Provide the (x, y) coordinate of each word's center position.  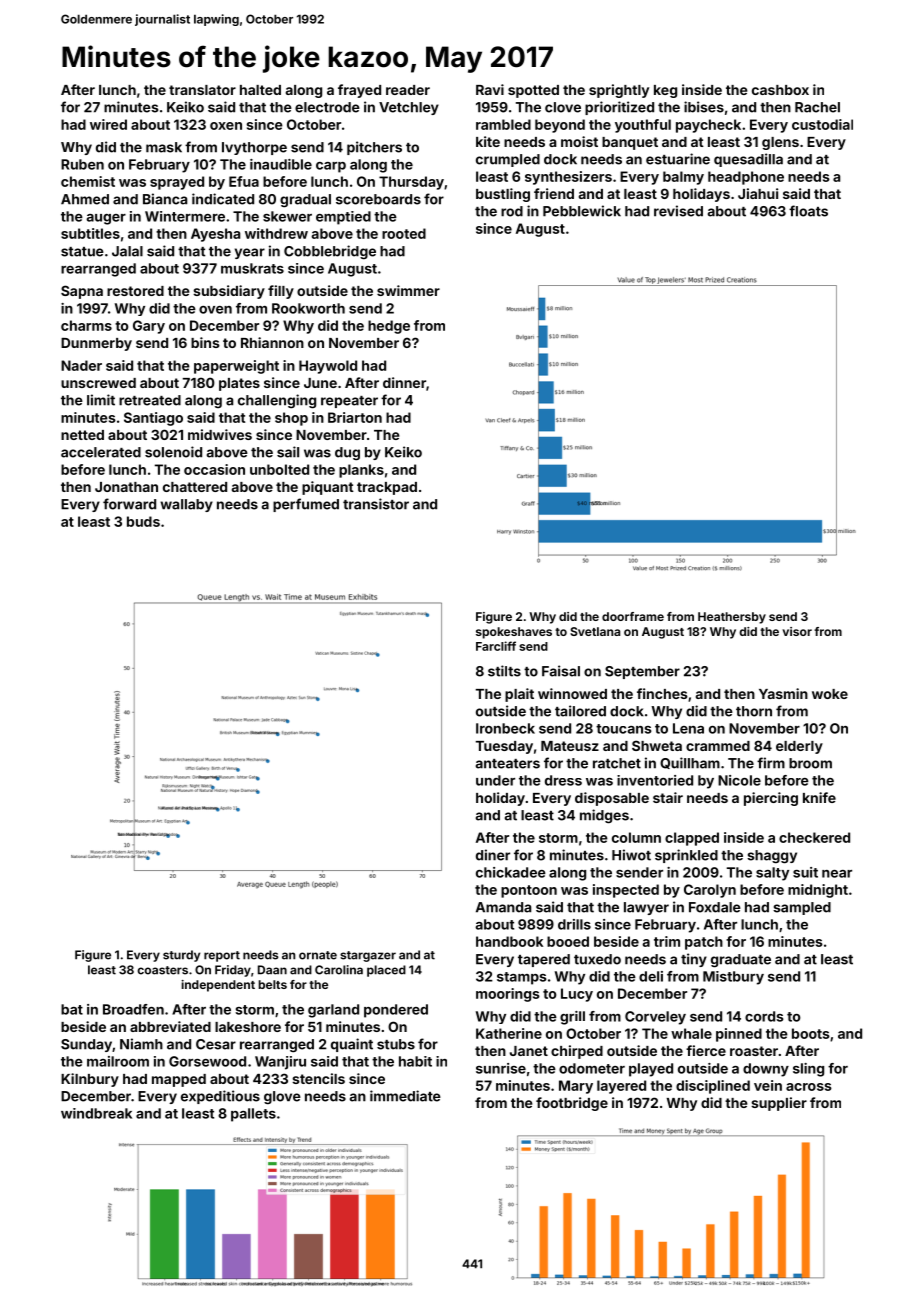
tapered (544, 960)
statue (82, 252)
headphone (746, 178)
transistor (376, 504)
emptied (343, 218)
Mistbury (733, 978)
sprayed (177, 183)
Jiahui (758, 193)
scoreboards (378, 199)
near (837, 874)
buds (143, 521)
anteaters (508, 764)
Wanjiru (280, 1063)
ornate (318, 955)
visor (797, 631)
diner (493, 855)
